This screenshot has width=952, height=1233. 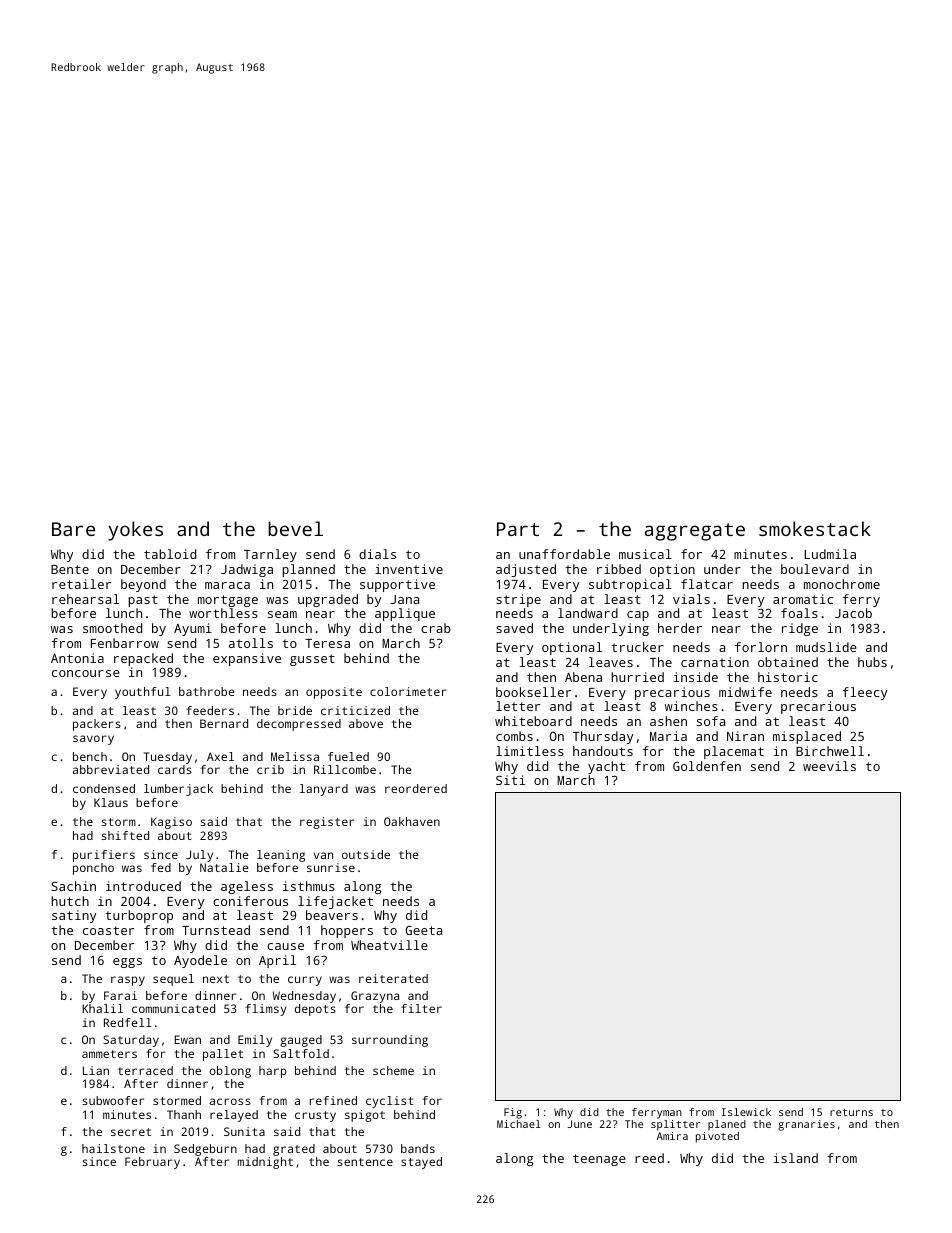 What do you see at coordinates (187, 1039) in the screenshot?
I see `Ewan` at bounding box center [187, 1039].
